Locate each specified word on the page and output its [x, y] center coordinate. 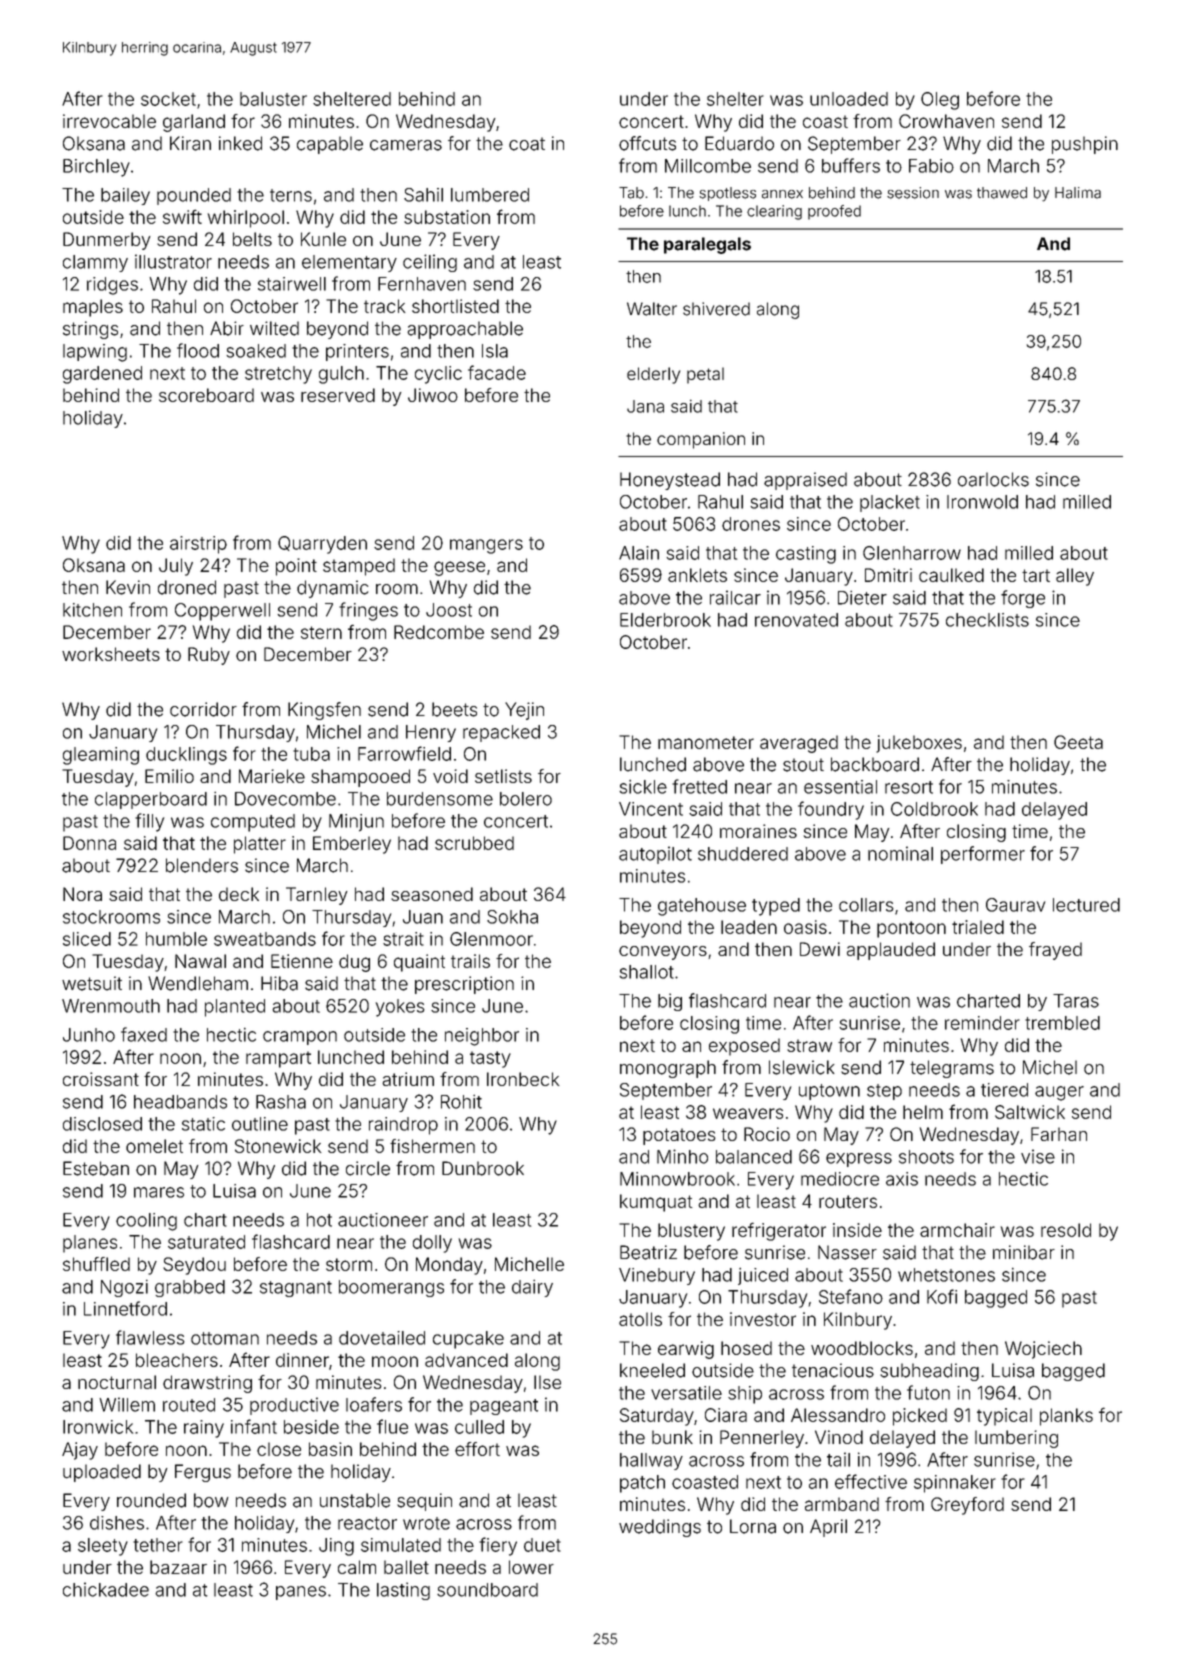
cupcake [468, 1340]
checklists [987, 620]
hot [319, 1220]
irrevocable [109, 121]
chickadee [106, 1589]
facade [497, 372]
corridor [203, 709]
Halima [1078, 193]
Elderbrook [665, 620]
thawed [1002, 193]
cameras [406, 145]
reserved [338, 395]
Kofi [942, 1296]
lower [531, 1567]
